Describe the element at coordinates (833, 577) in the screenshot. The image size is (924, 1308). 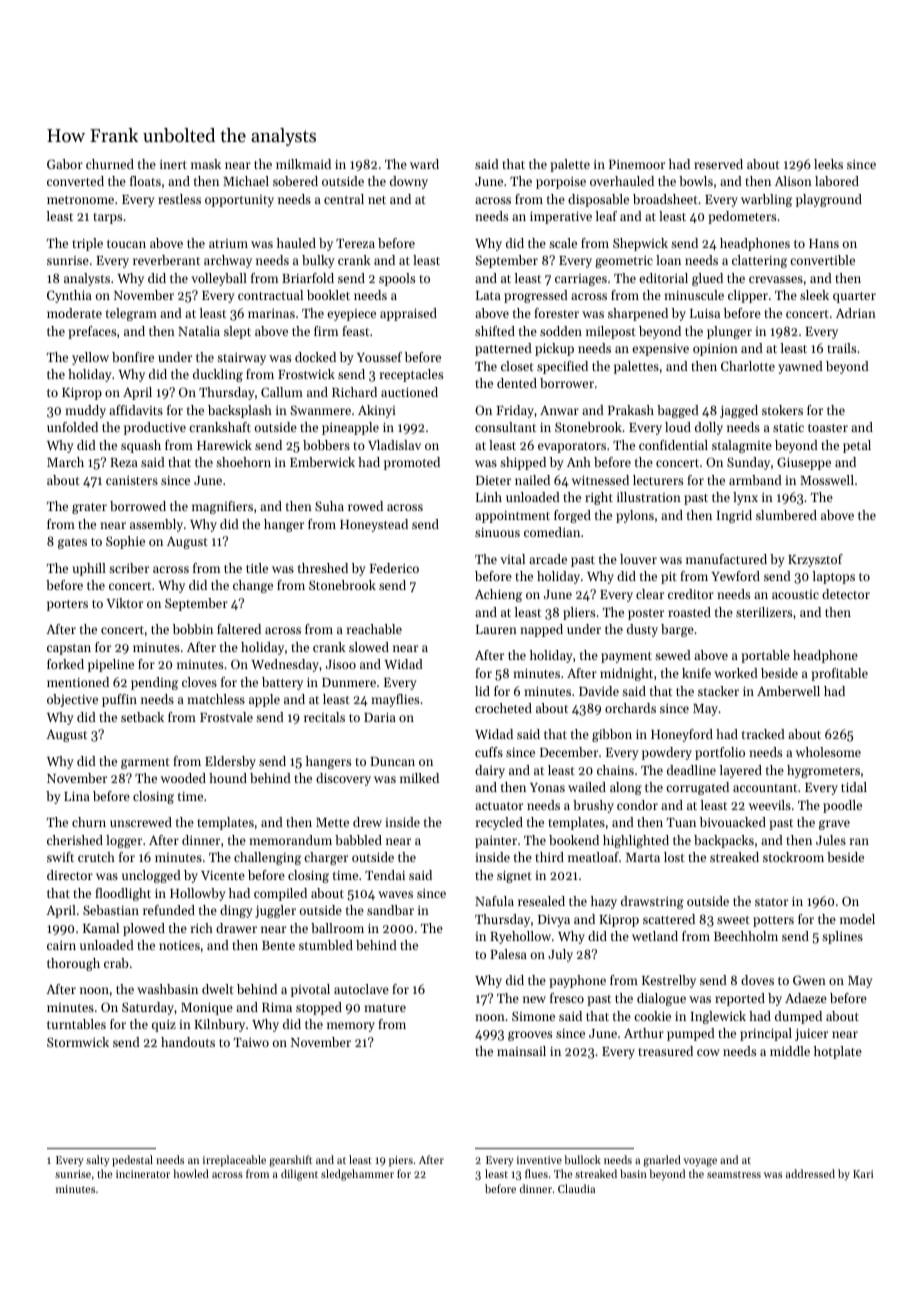
I see `laptops` at that location.
